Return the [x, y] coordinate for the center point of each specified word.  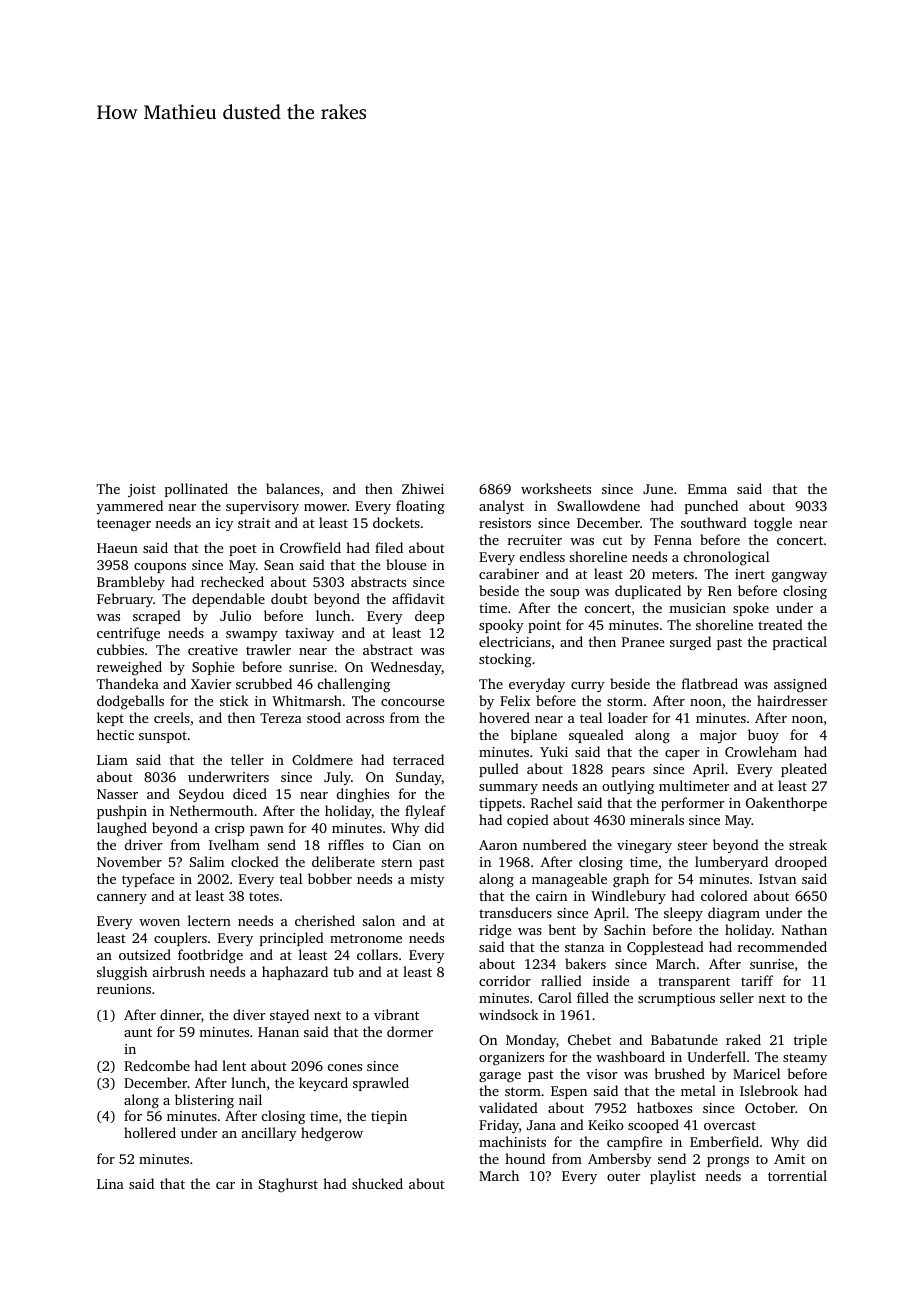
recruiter [535, 540]
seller [737, 997]
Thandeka [127, 683]
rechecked [232, 581]
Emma [707, 489]
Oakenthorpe [786, 804]
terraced [418, 759]
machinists [512, 1141]
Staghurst [288, 1185]
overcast [730, 1125]
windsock [509, 1014]
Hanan [278, 1032]
